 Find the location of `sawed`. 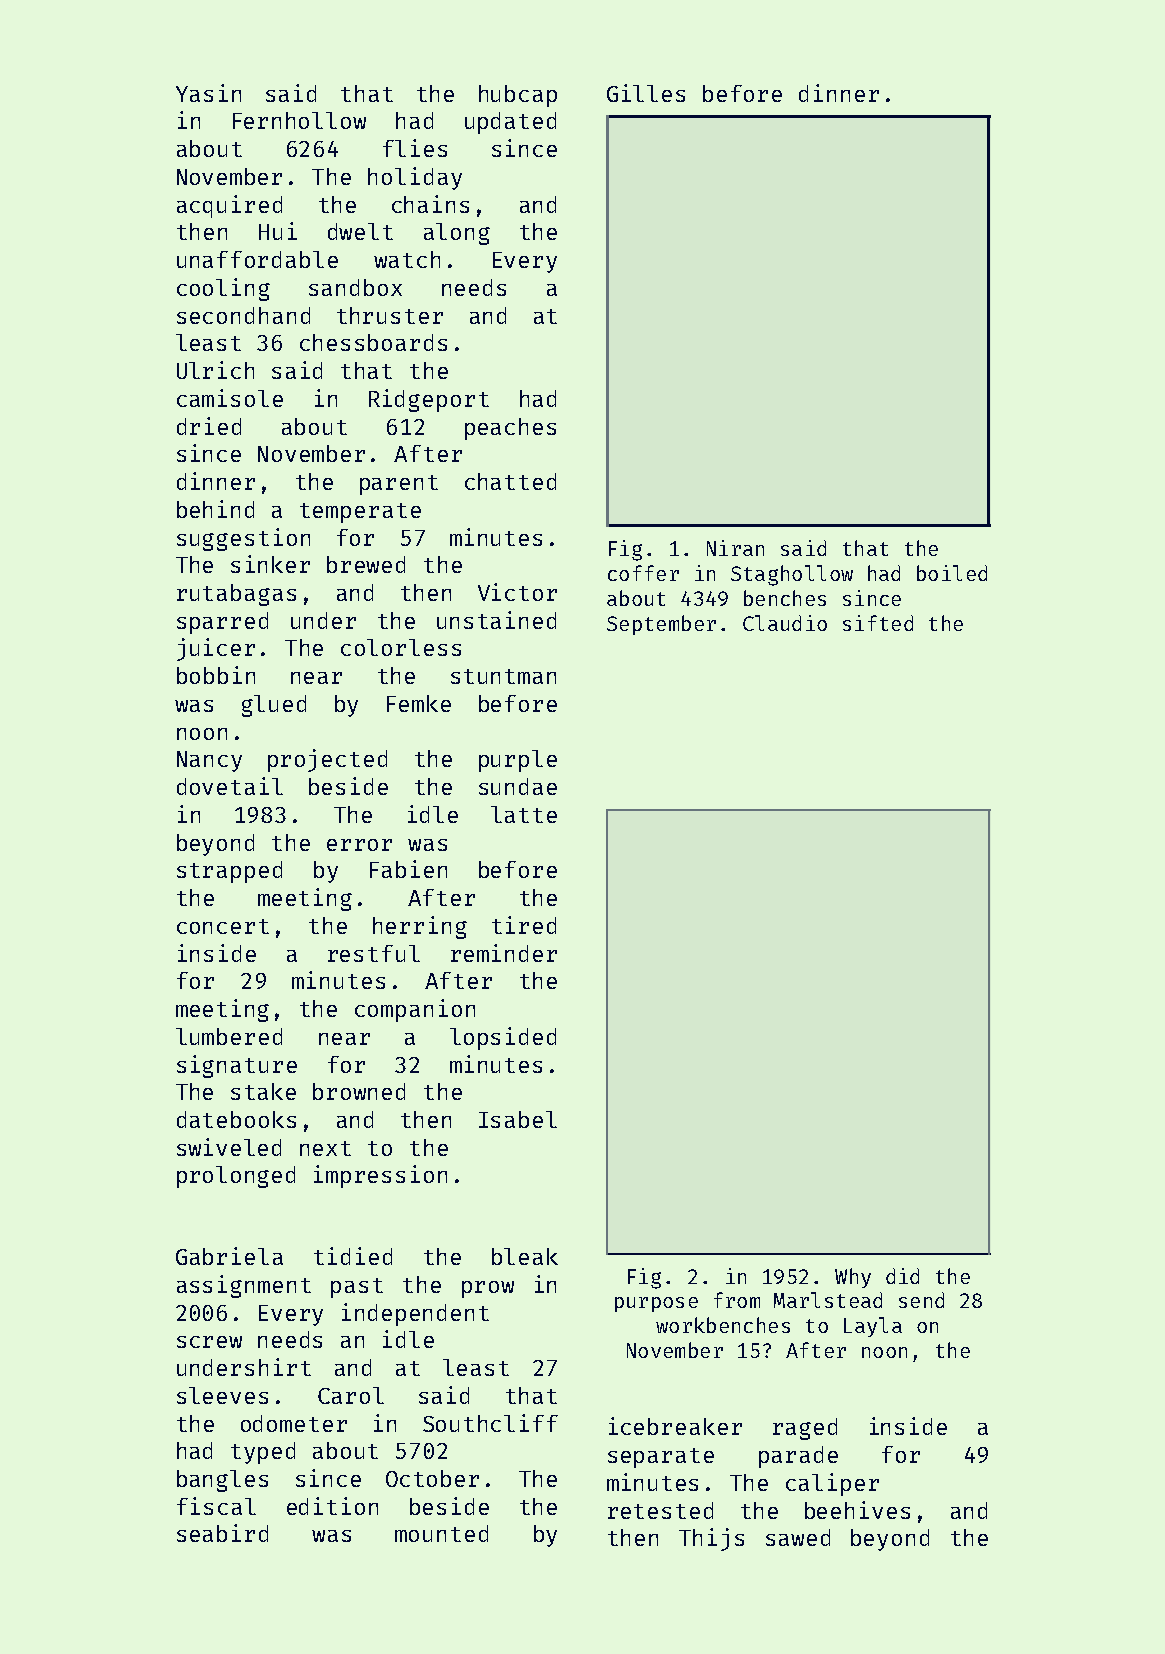

sawed is located at coordinates (798, 1537).
